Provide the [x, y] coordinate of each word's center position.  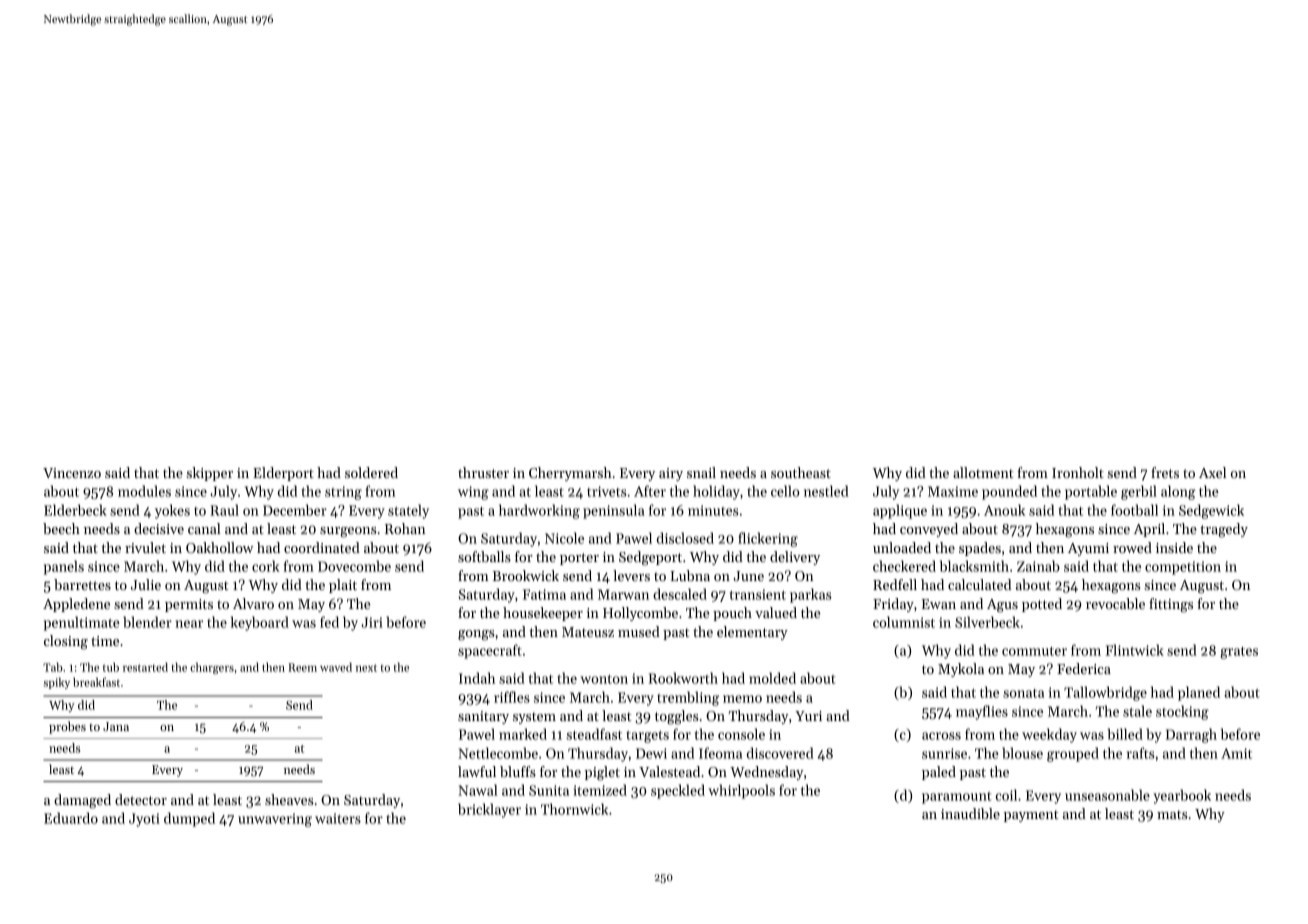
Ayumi [1088, 549]
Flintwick [1135, 650]
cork [266, 566]
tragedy [1224, 530]
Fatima [544, 594]
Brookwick [525, 575]
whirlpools [741, 791]
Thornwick [574, 809]
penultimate [82, 623]
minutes [713, 510]
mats [1172, 814]
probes [67, 727]
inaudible [970, 813]
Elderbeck [75, 510]
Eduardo [71, 818]
